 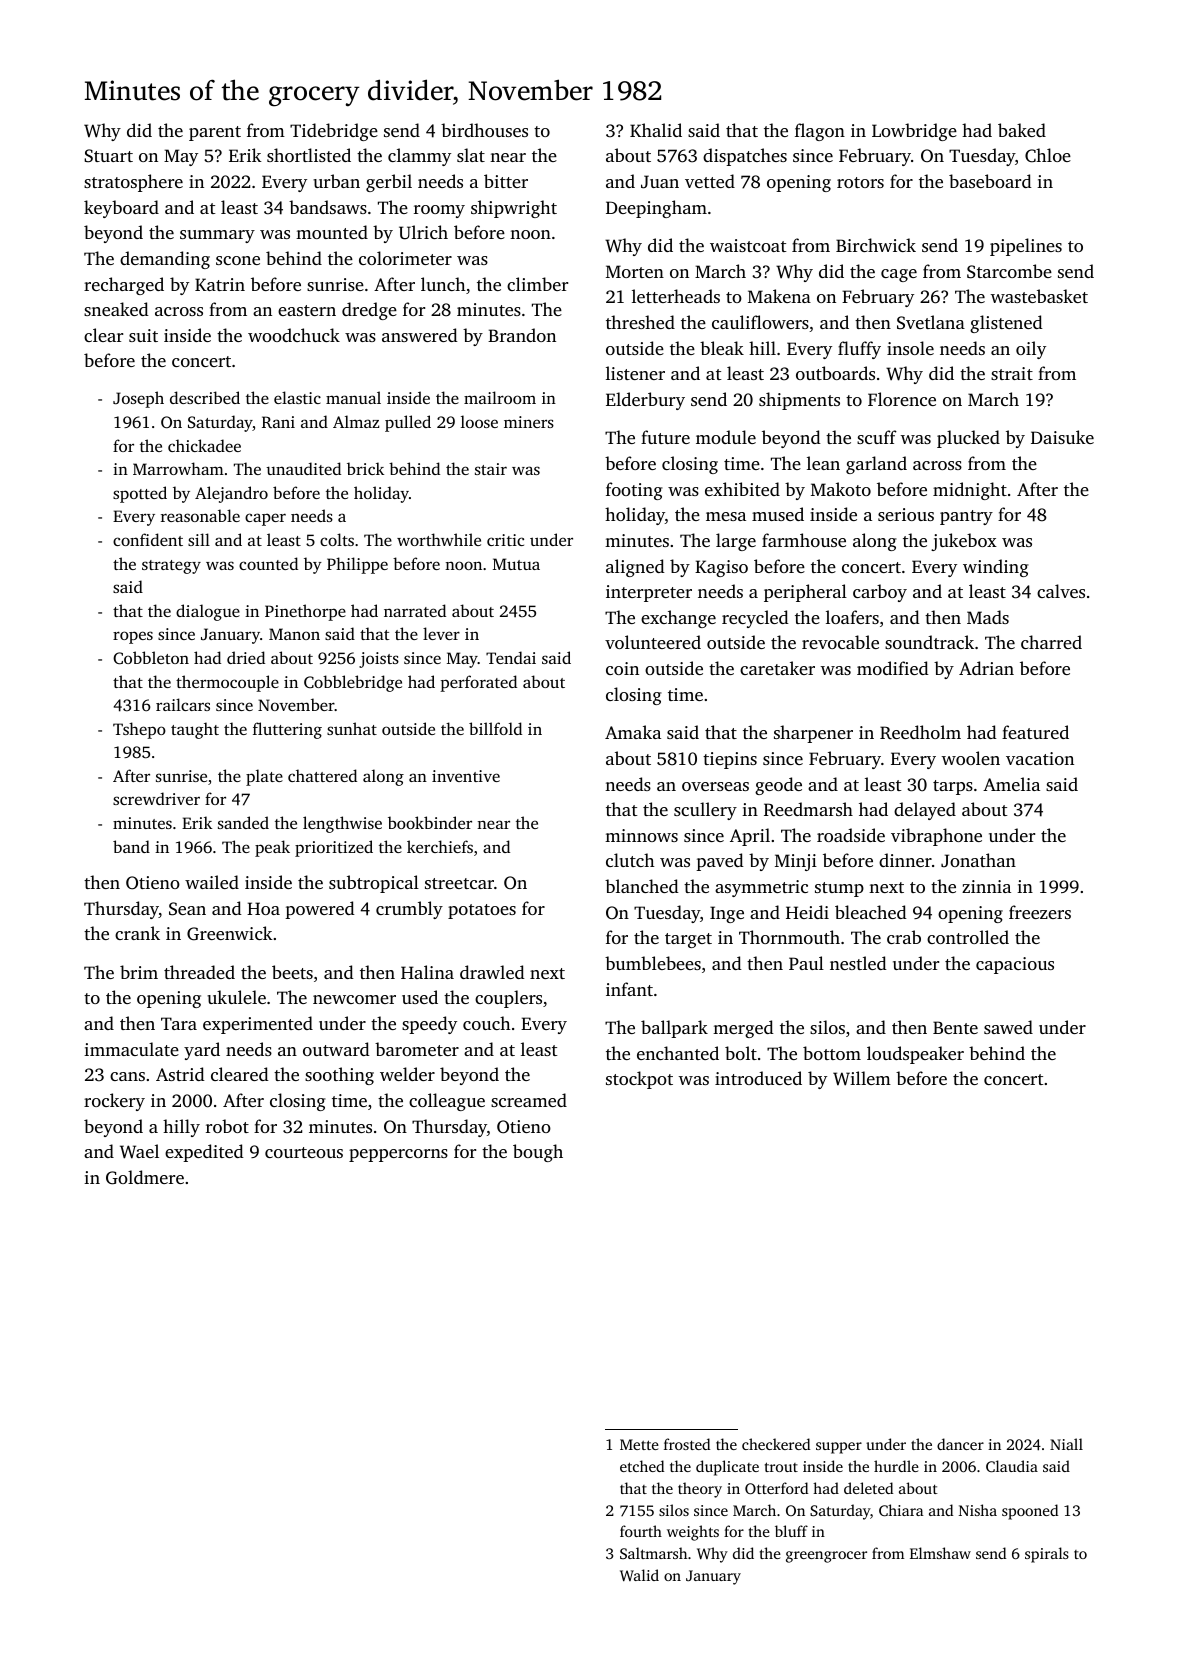 I want to click on Wael, so click(x=139, y=1151).
